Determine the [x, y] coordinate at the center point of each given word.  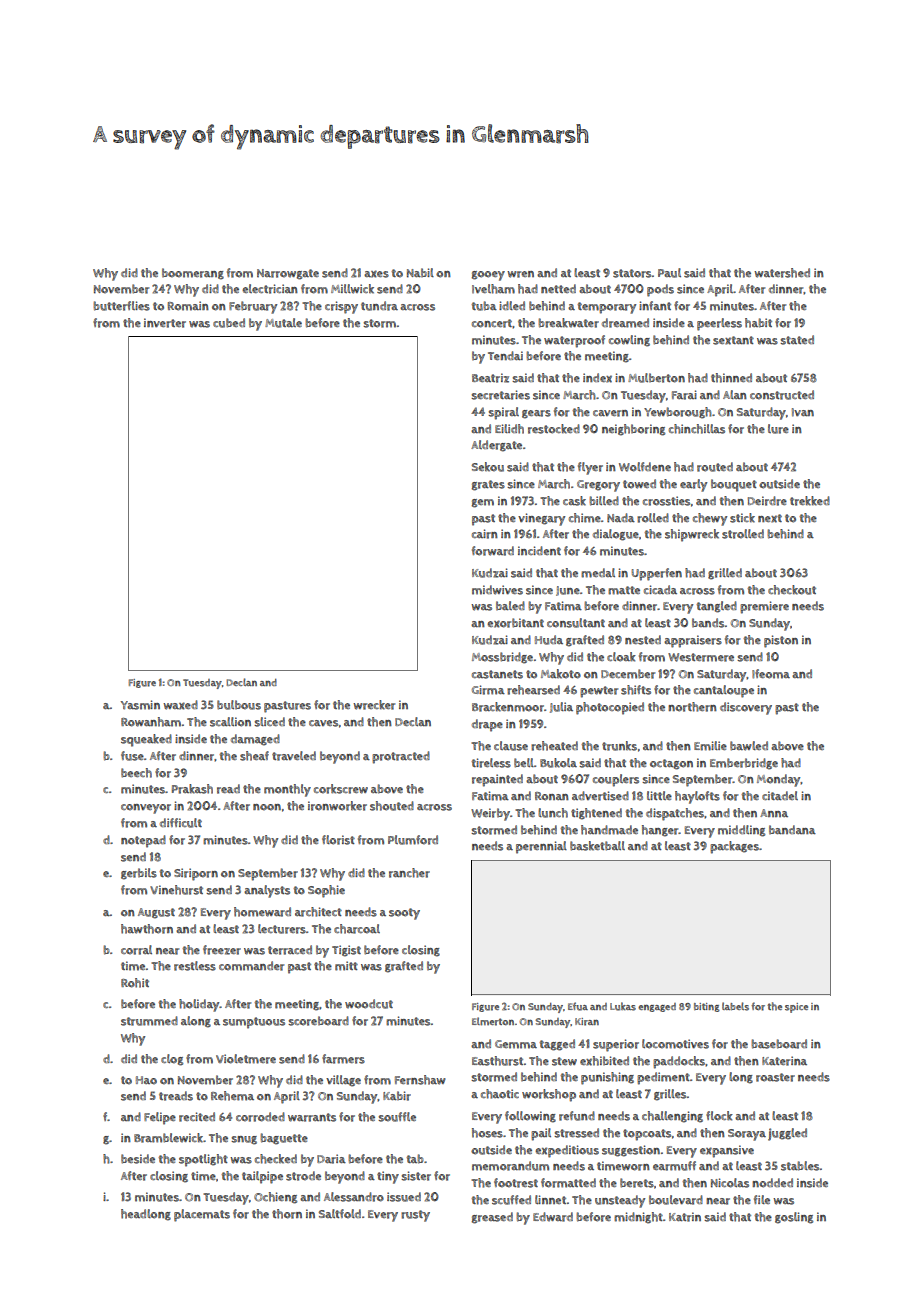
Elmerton [493, 1021]
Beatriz [490, 378]
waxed [180, 705]
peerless [719, 324]
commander [251, 966]
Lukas [623, 1006]
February [253, 307]
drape [487, 725]
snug [244, 1140]
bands [708, 623]
